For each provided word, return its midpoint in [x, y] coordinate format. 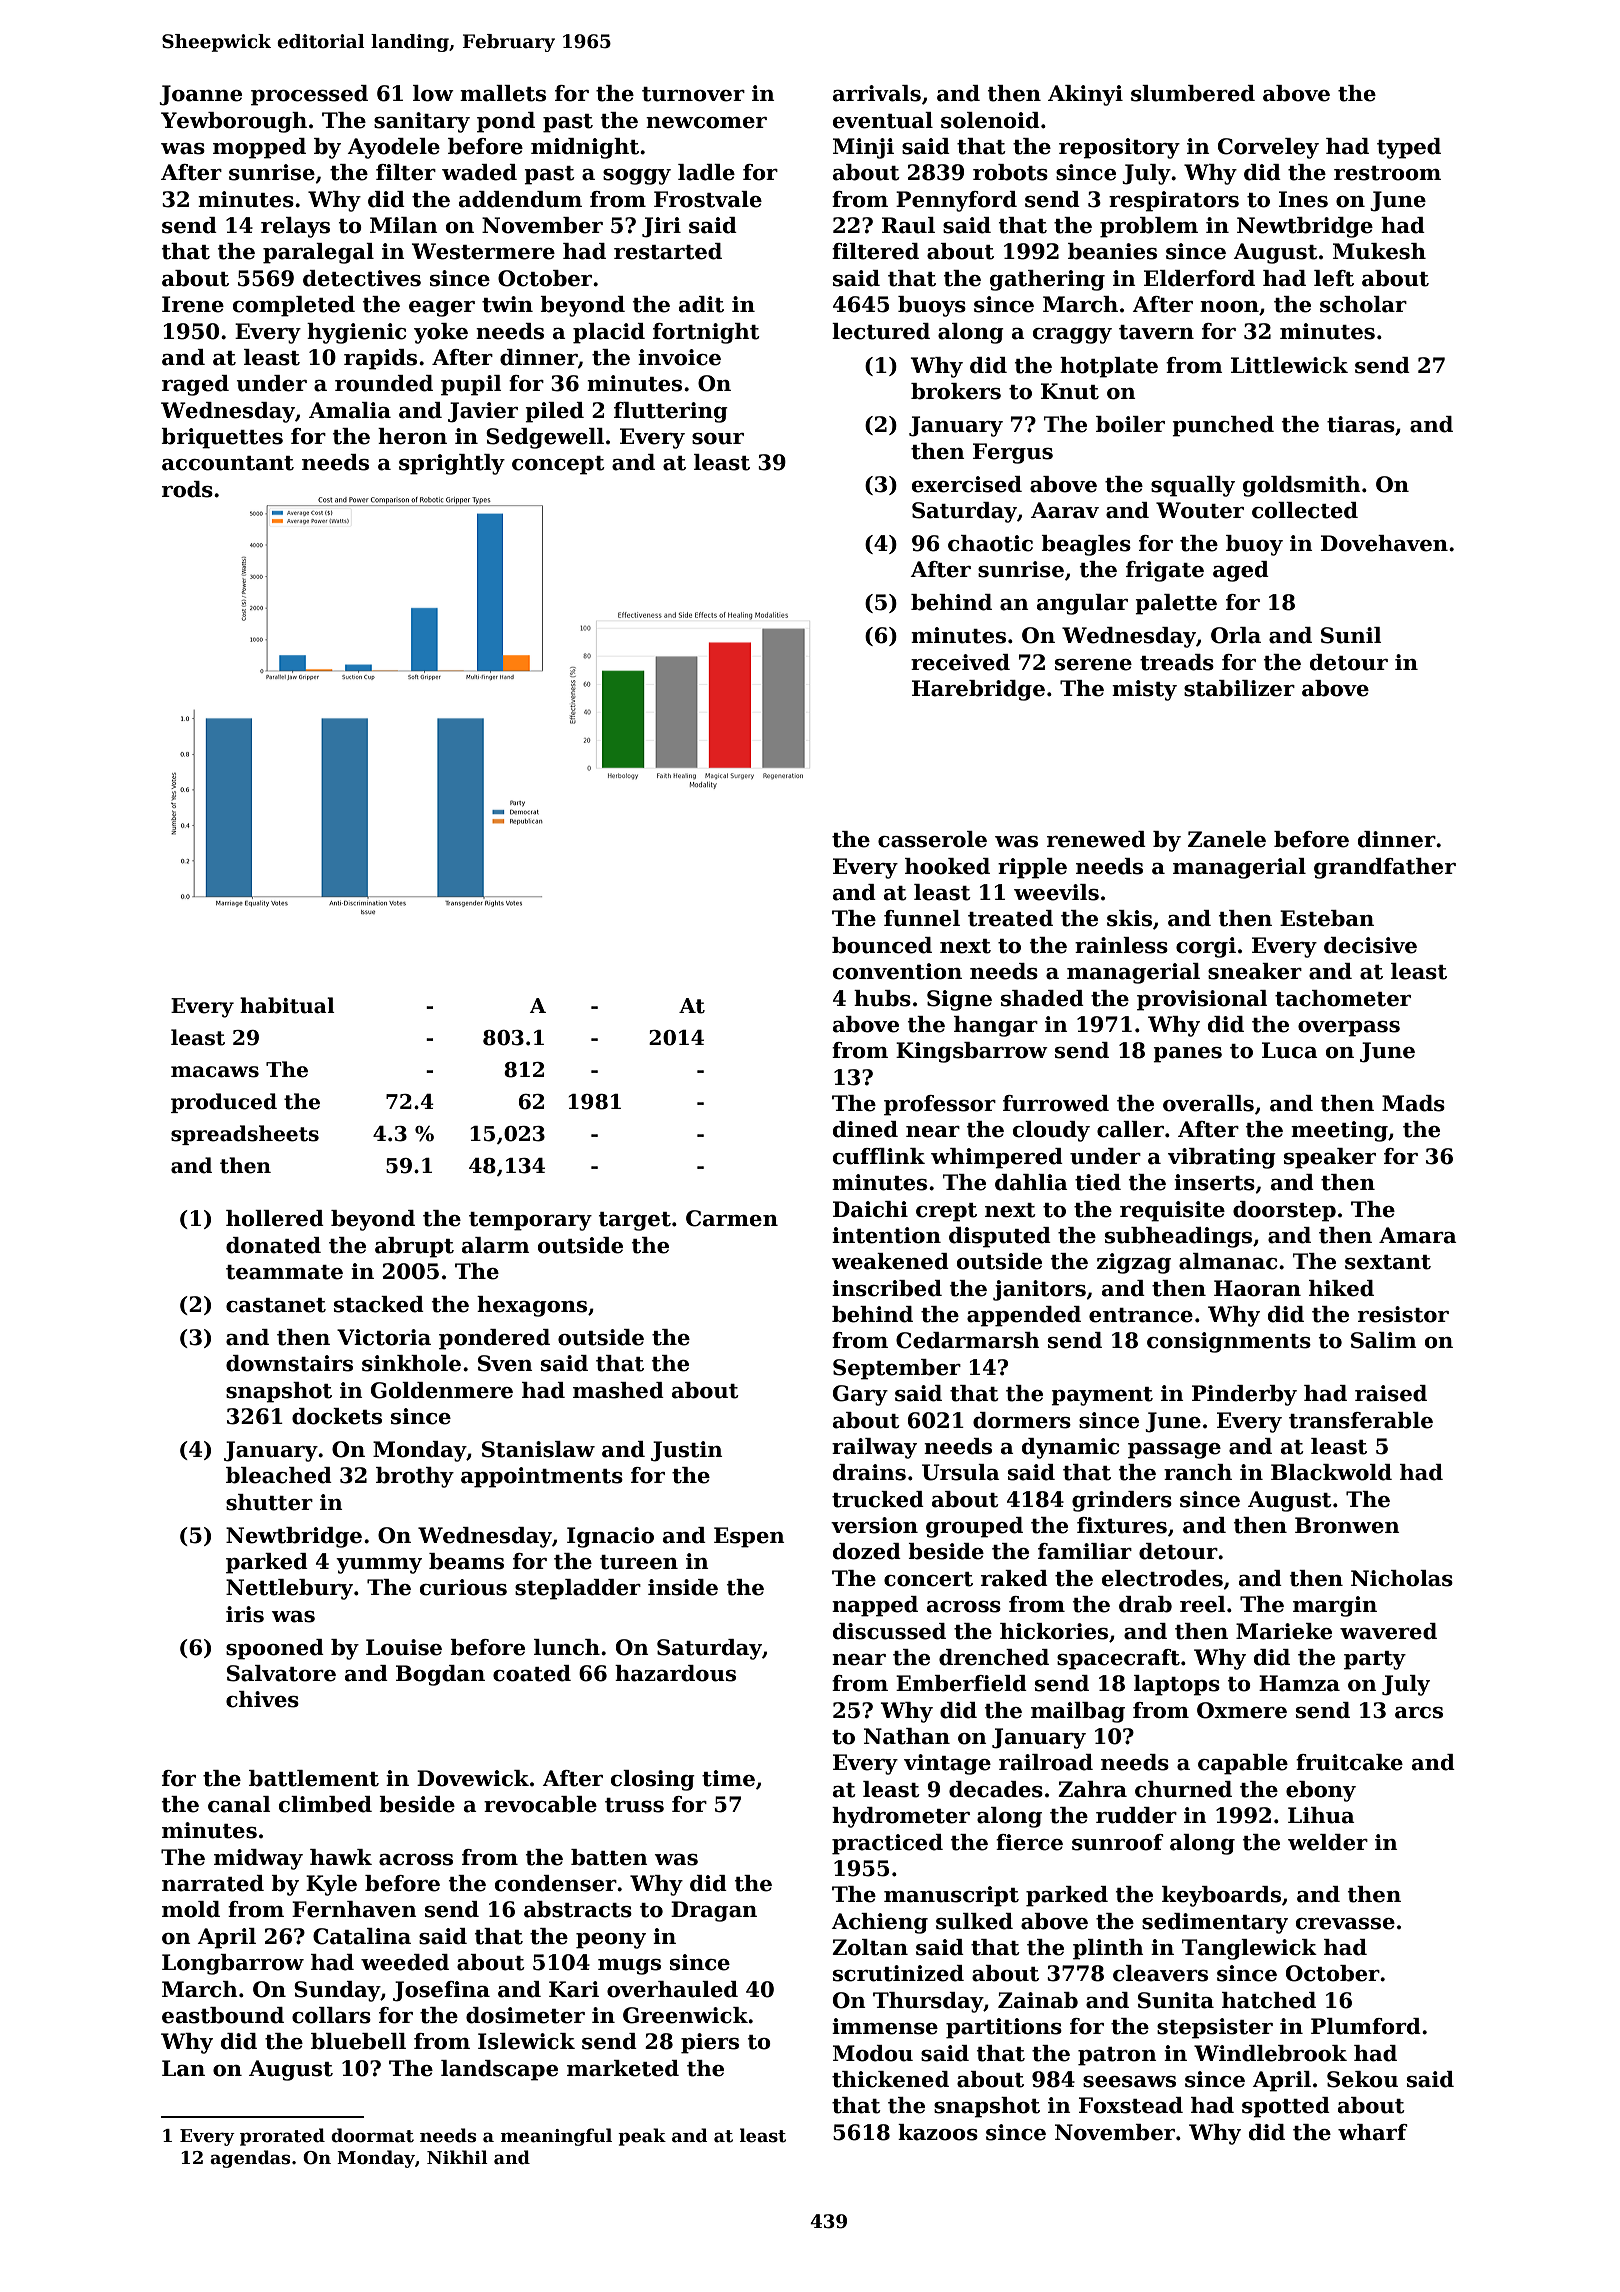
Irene [193, 304]
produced [224, 1103]
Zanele [1227, 839]
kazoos [938, 2132]
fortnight [706, 333]
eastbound [223, 2015]
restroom [1387, 173]
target [635, 1221]
